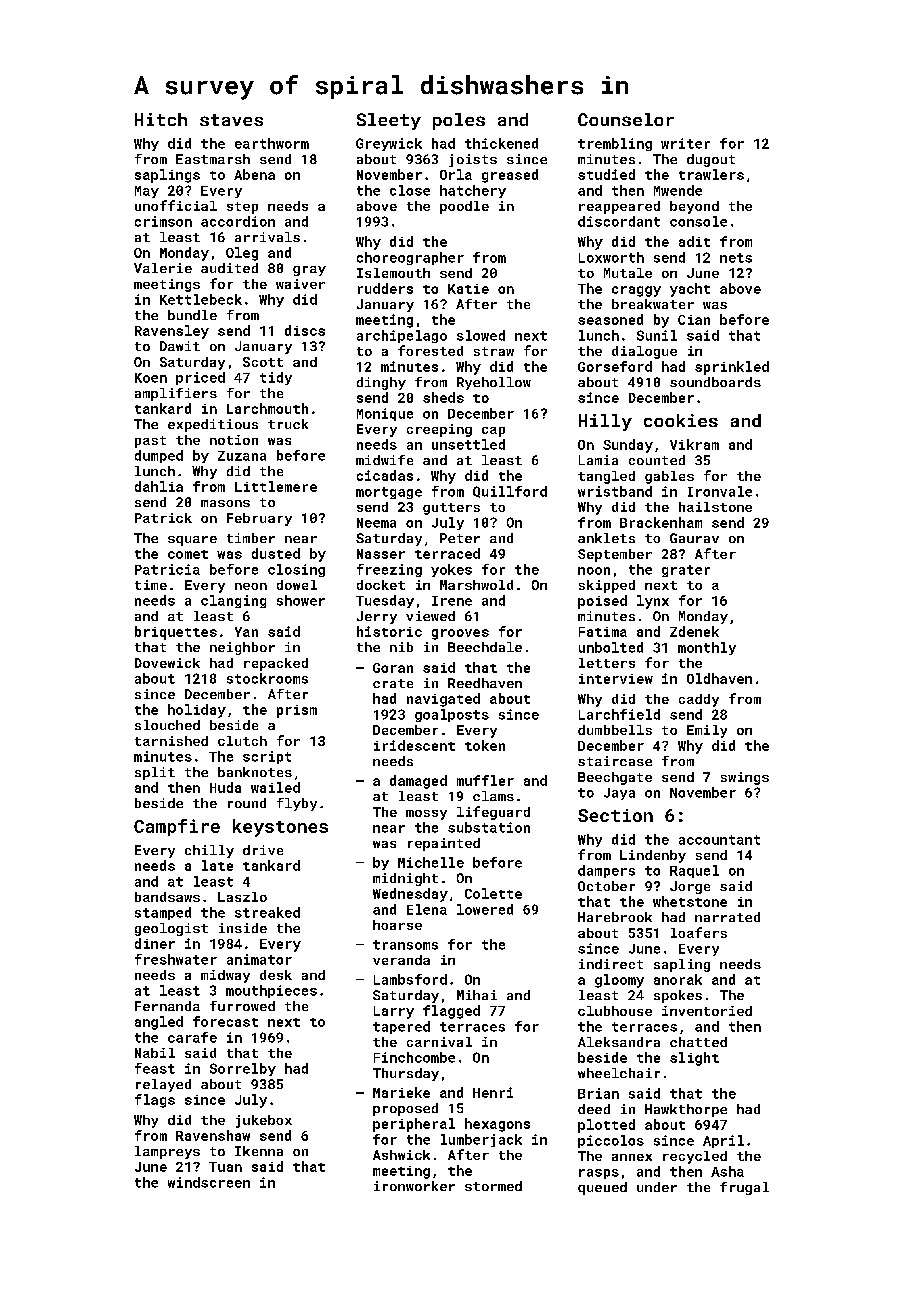 The width and height of the screenshot is (908, 1316). I want to click on writer, so click(685, 143).
